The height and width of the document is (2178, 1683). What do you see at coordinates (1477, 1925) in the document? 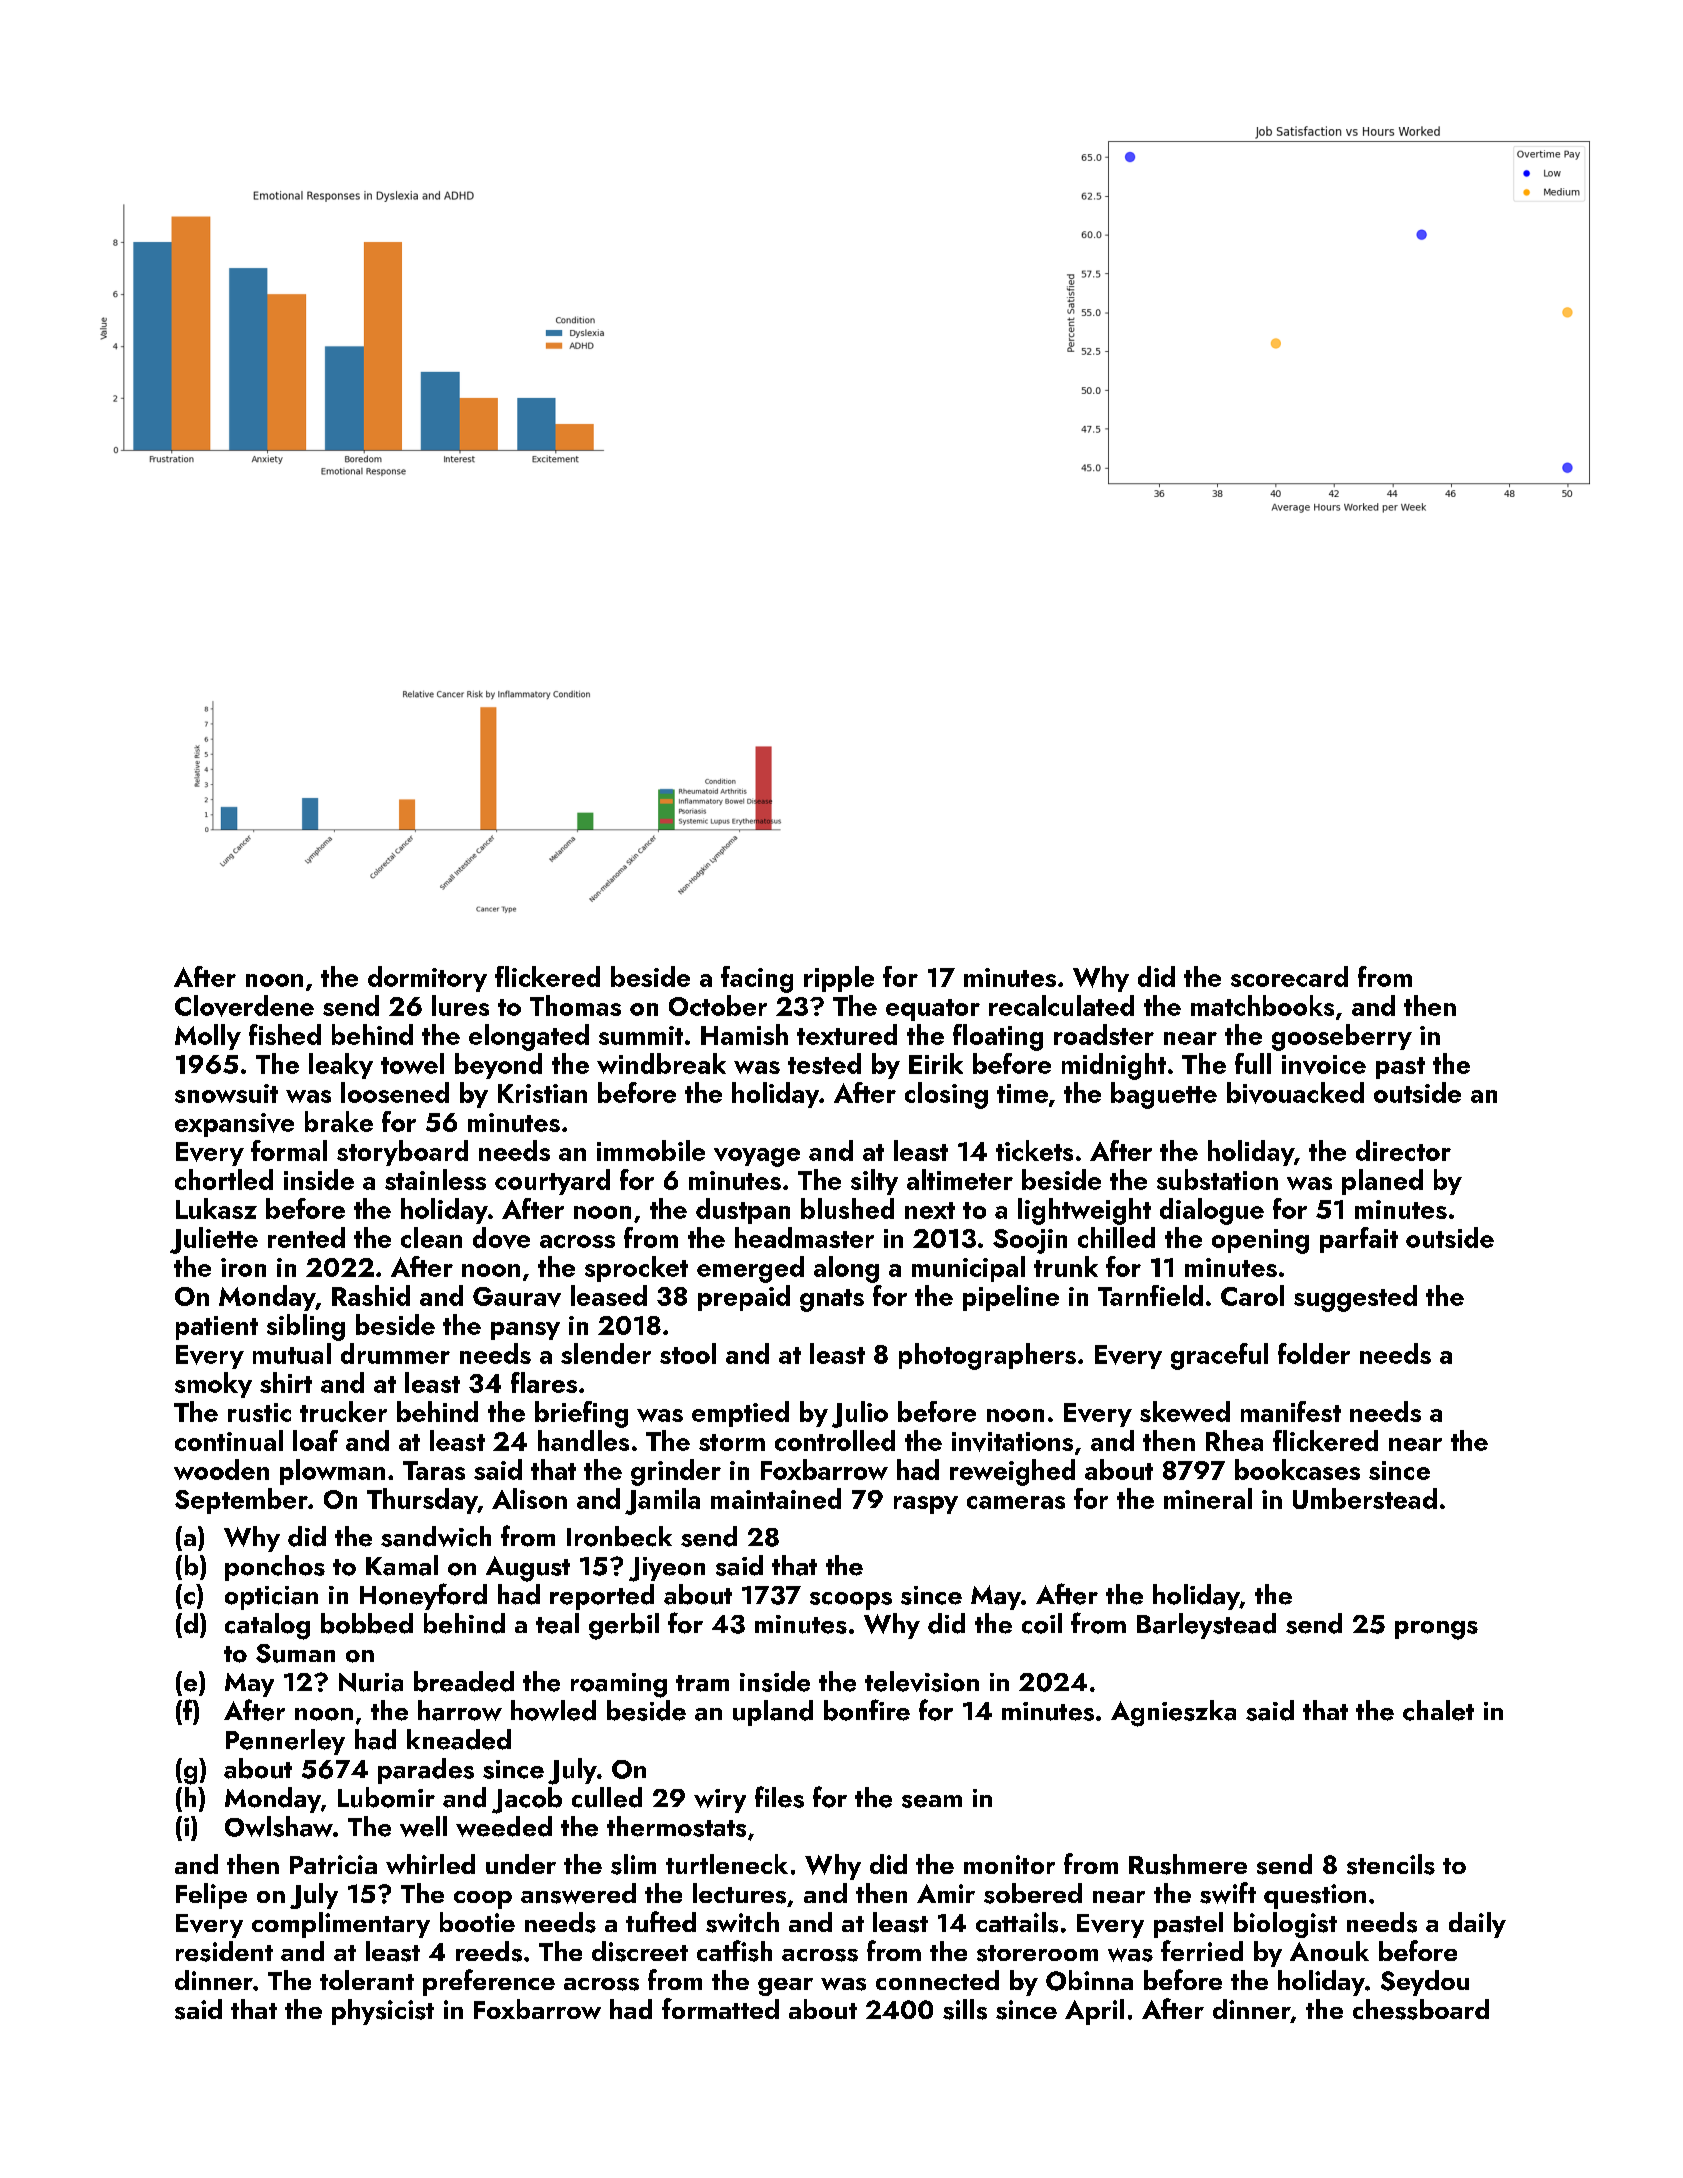
I see `daily` at bounding box center [1477, 1925].
